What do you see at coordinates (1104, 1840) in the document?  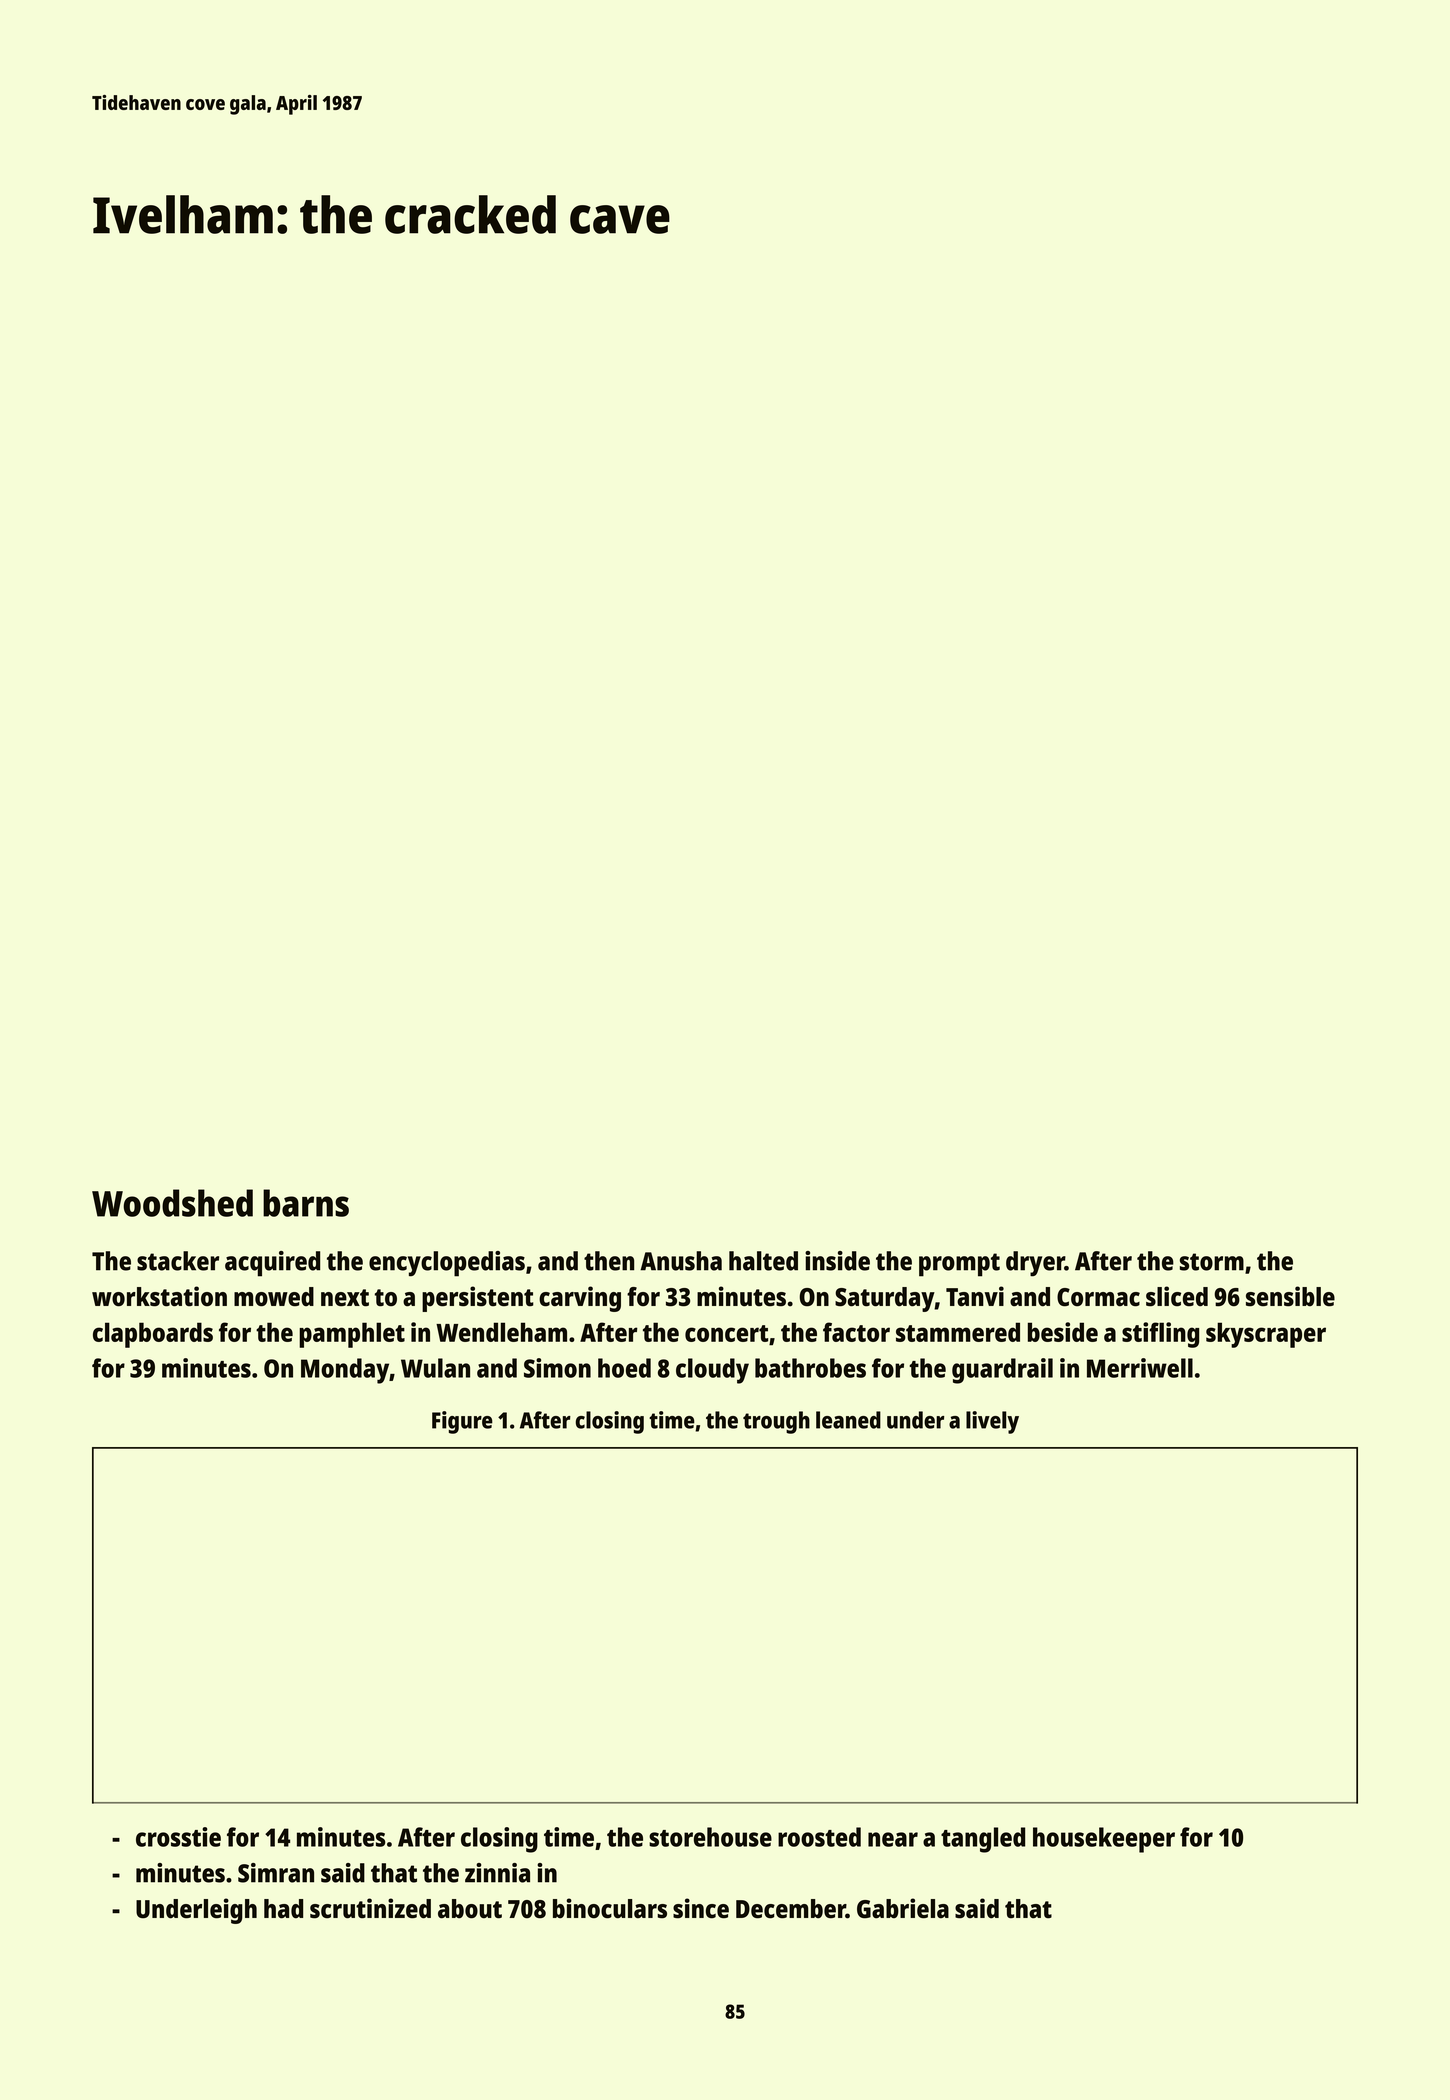 I see `housekeeper` at bounding box center [1104, 1840].
